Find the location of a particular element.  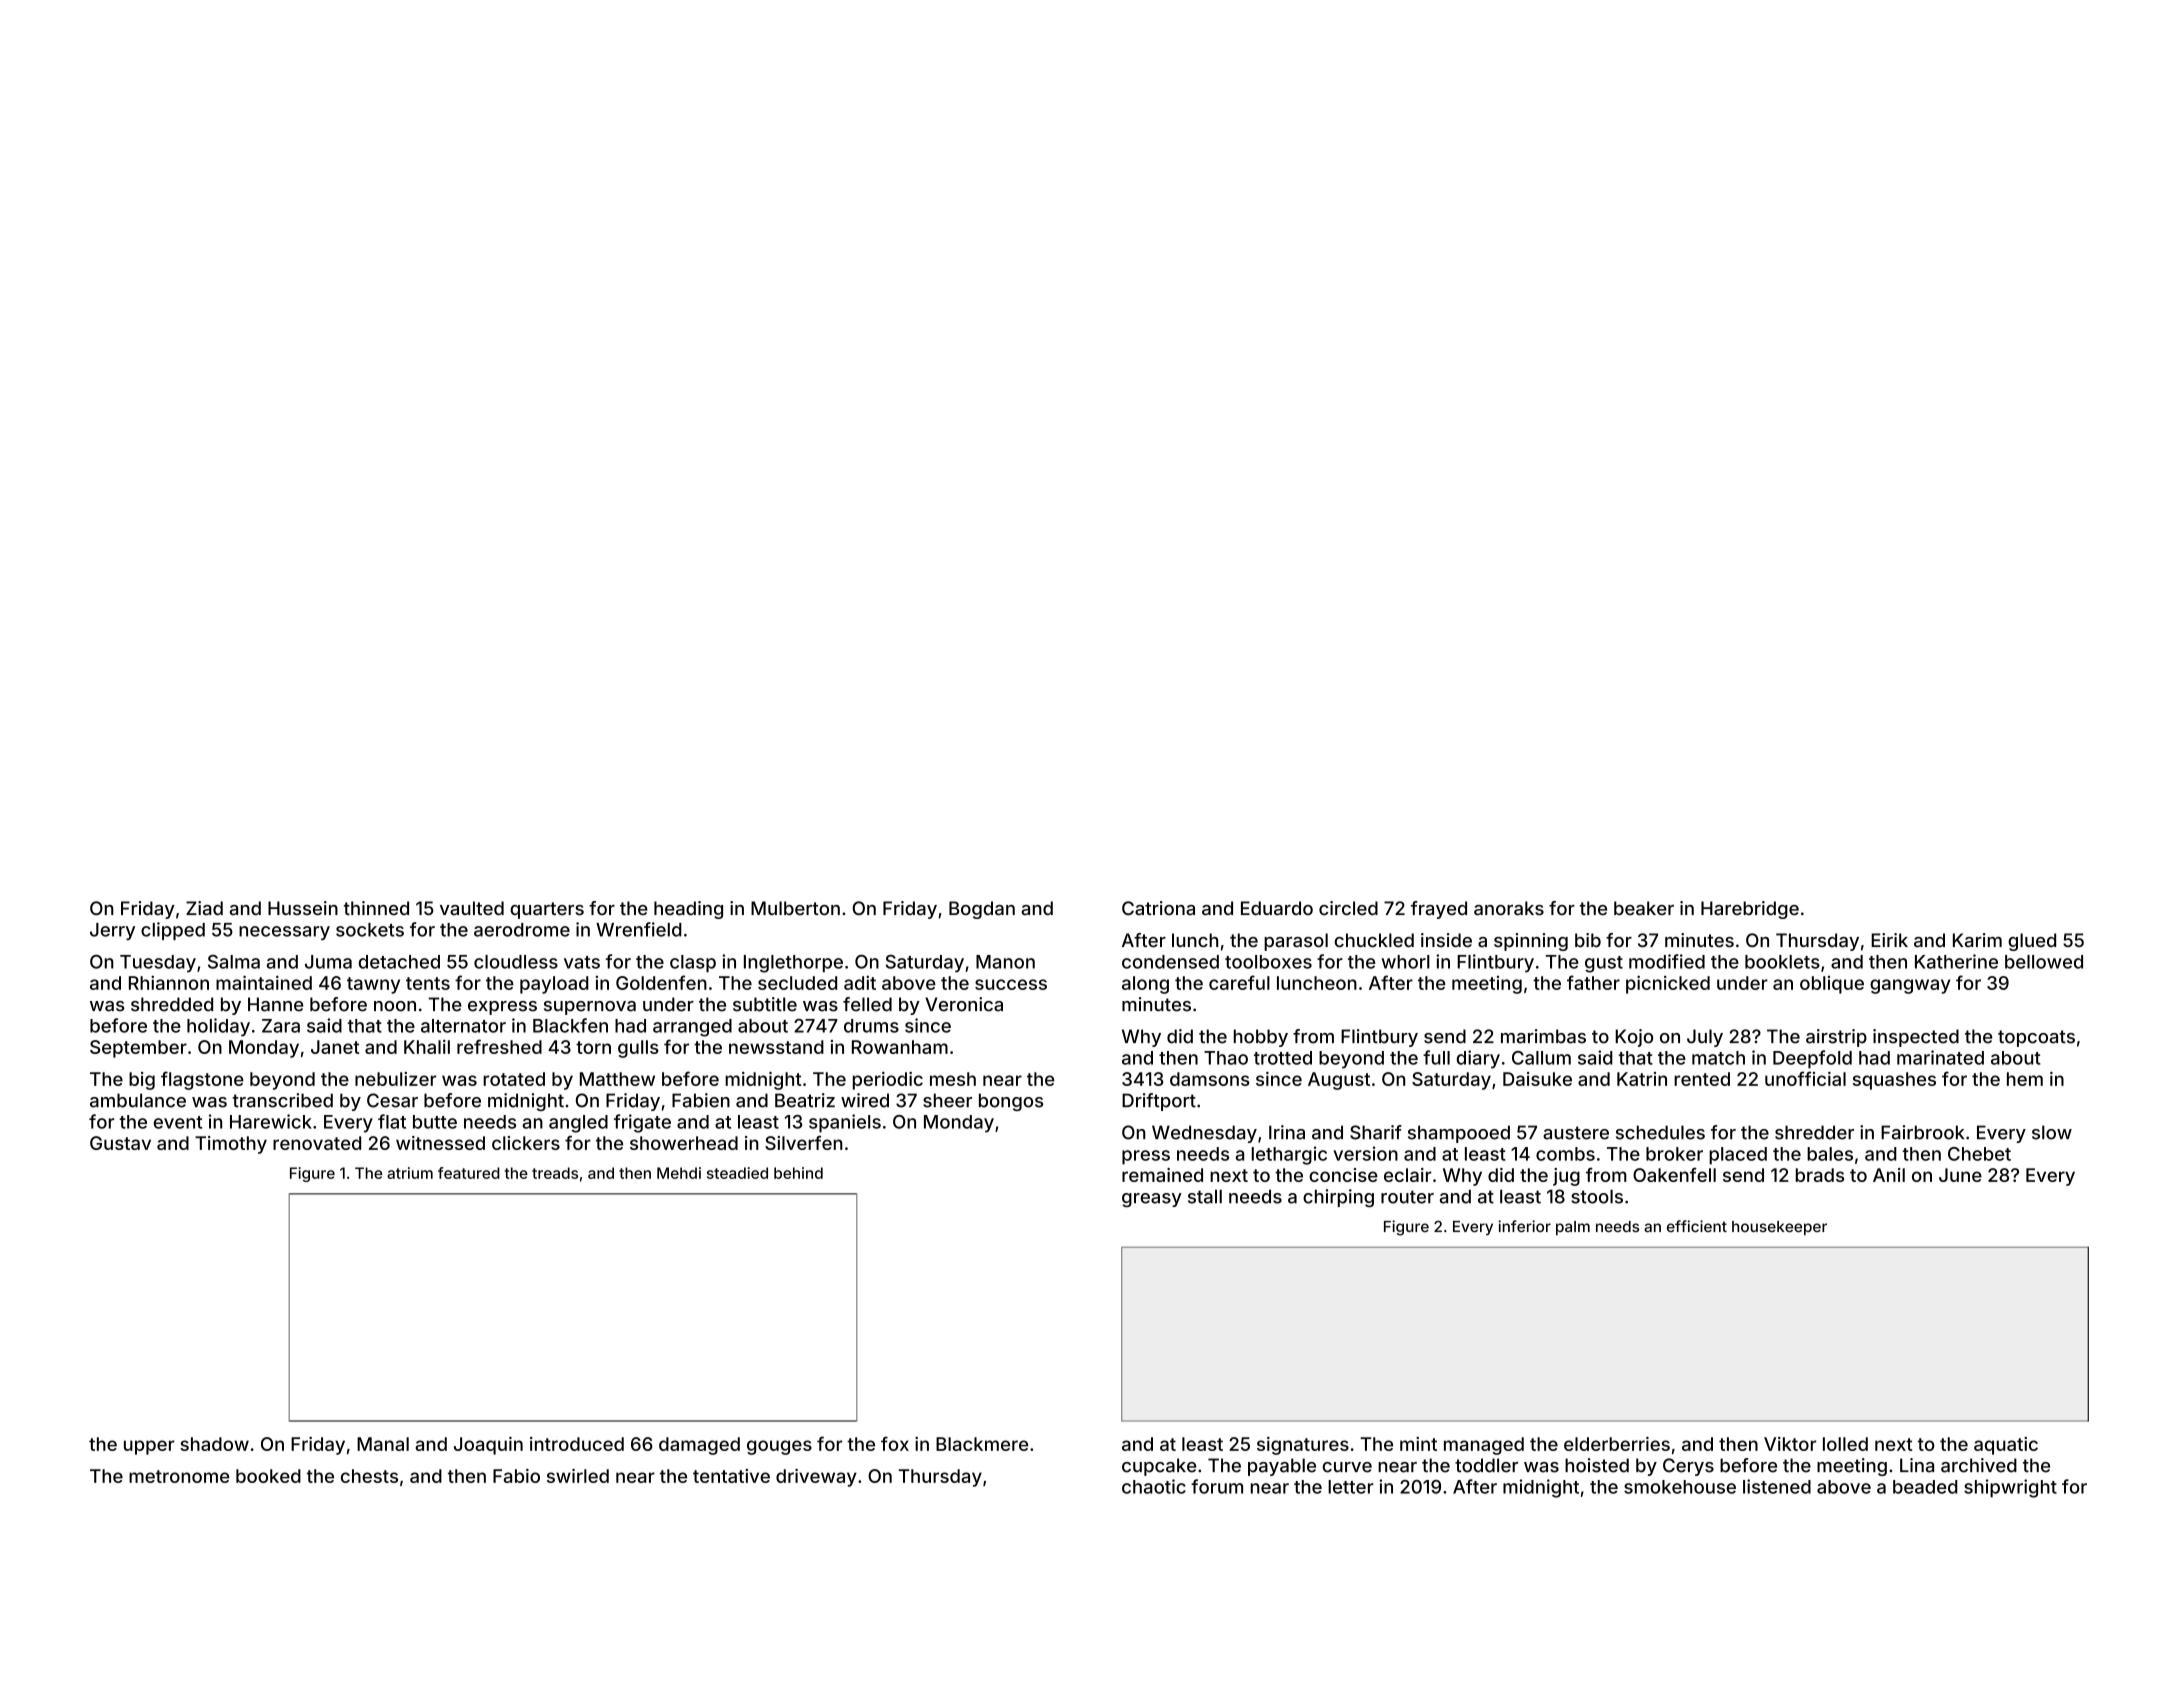

anoraks is located at coordinates (1509, 908).
